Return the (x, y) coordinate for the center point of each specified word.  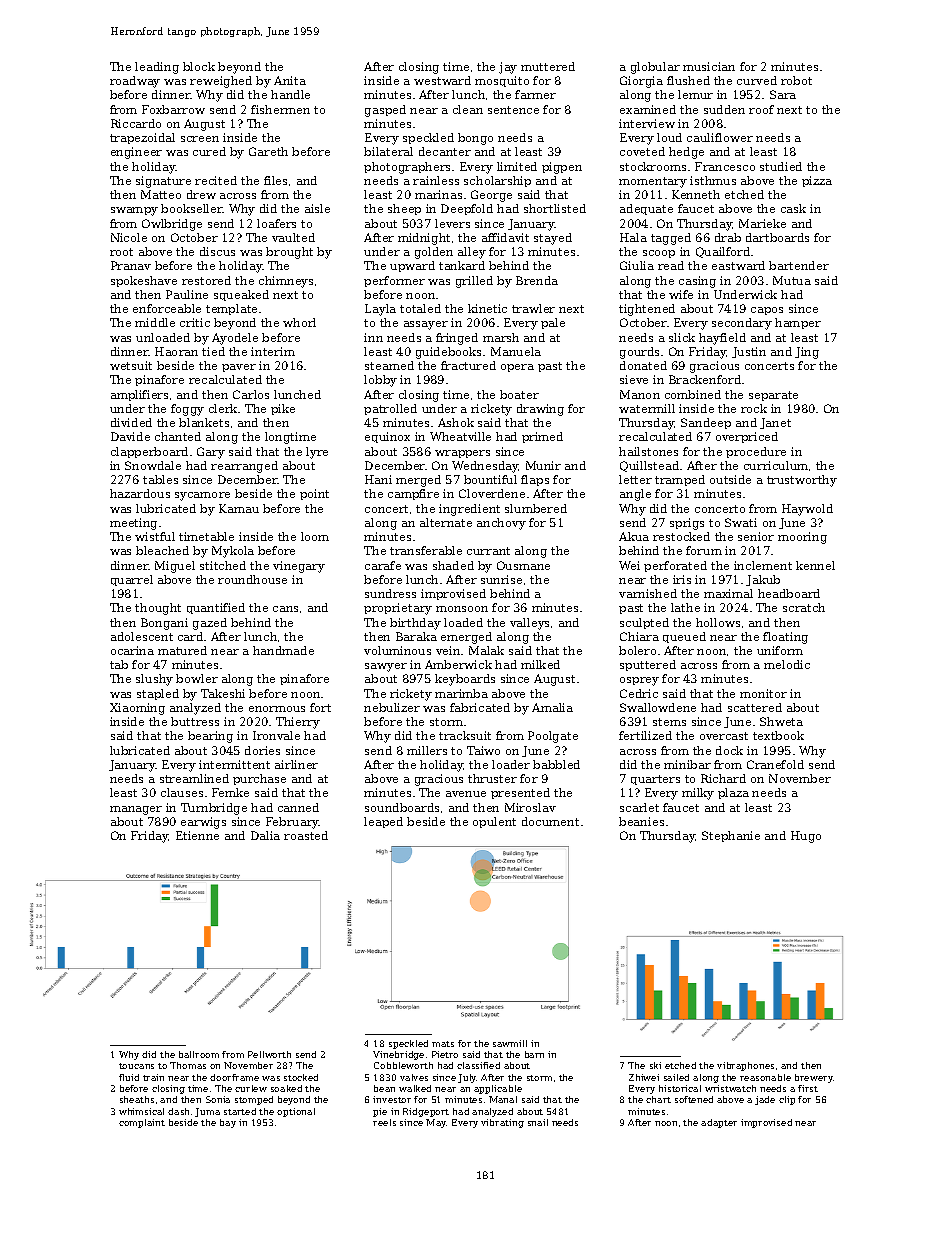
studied (781, 166)
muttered (548, 66)
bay (228, 1123)
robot (796, 80)
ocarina (132, 650)
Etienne (197, 835)
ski (655, 1065)
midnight (424, 239)
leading (157, 68)
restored (206, 280)
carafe (383, 565)
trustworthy (802, 481)
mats (443, 1044)
